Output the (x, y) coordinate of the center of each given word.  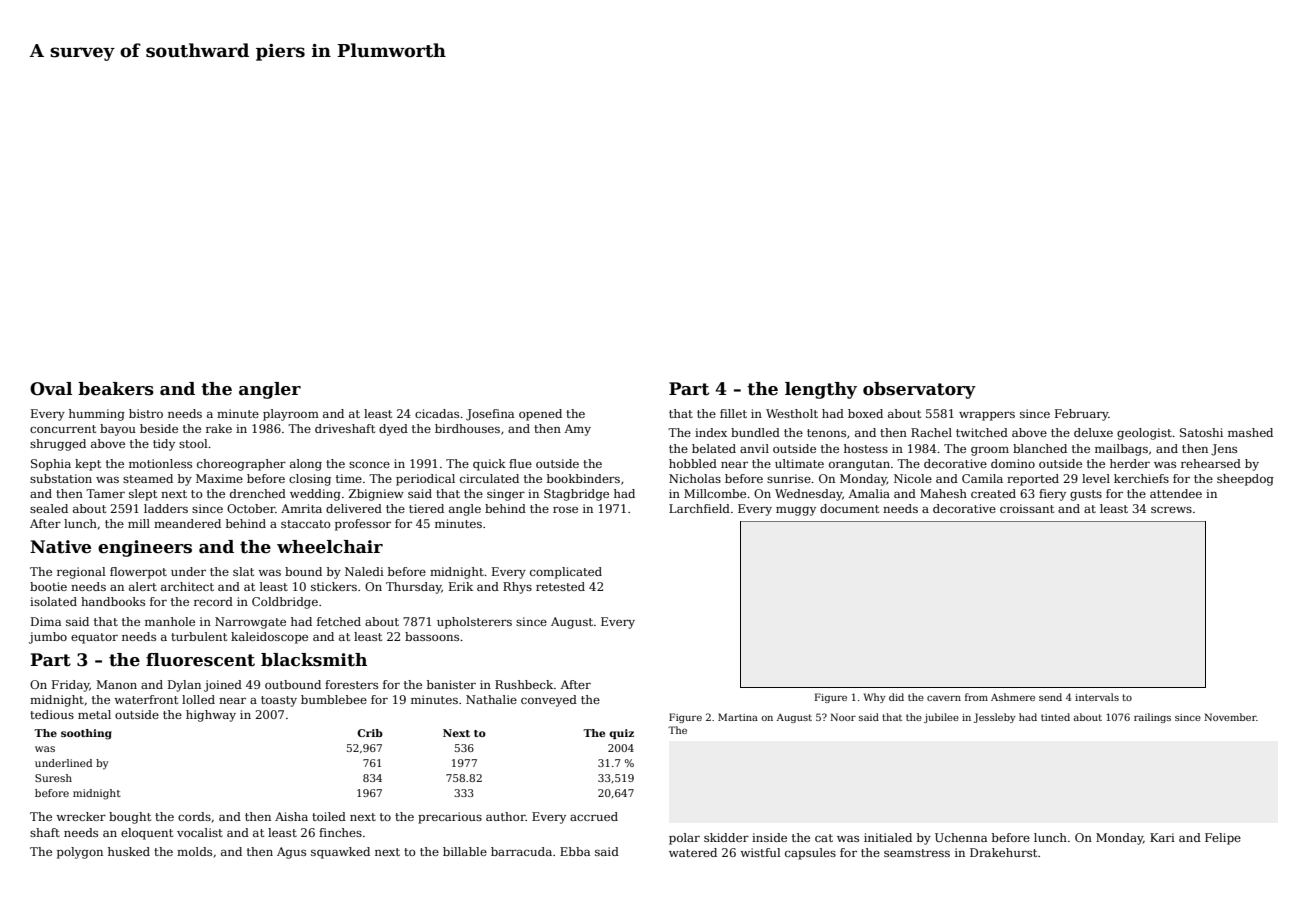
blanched (1040, 448)
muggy (796, 511)
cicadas (437, 413)
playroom (291, 415)
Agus (291, 853)
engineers (145, 548)
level (1096, 478)
